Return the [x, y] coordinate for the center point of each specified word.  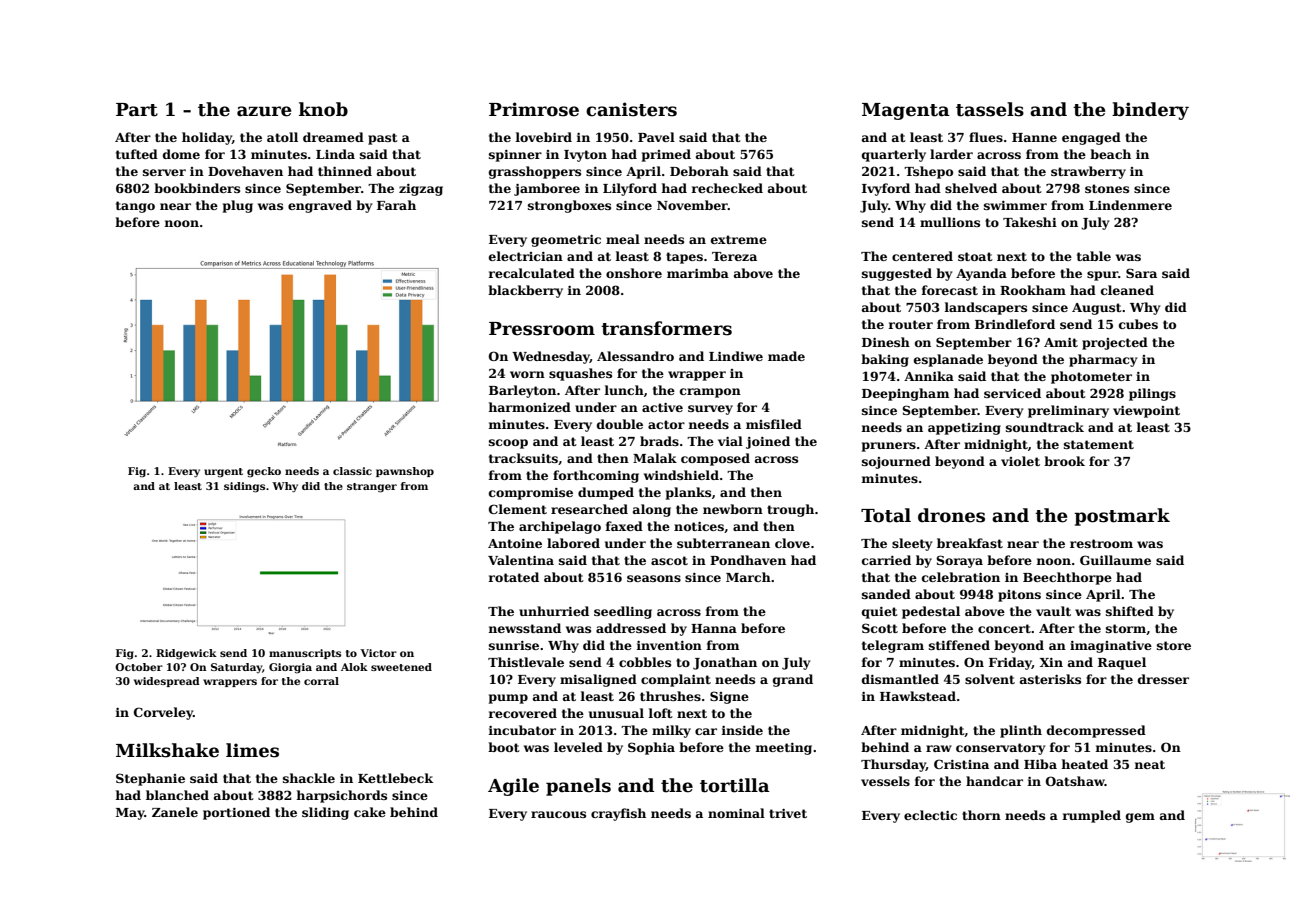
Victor [378, 653]
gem [1140, 818]
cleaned [1127, 290]
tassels [990, 109]
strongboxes [569, 206]
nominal [736, 813]
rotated [513, 577]
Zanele [175, 812]
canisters [631, 109]
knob [323, 109]
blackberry [525, 291]
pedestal [931, 612]
